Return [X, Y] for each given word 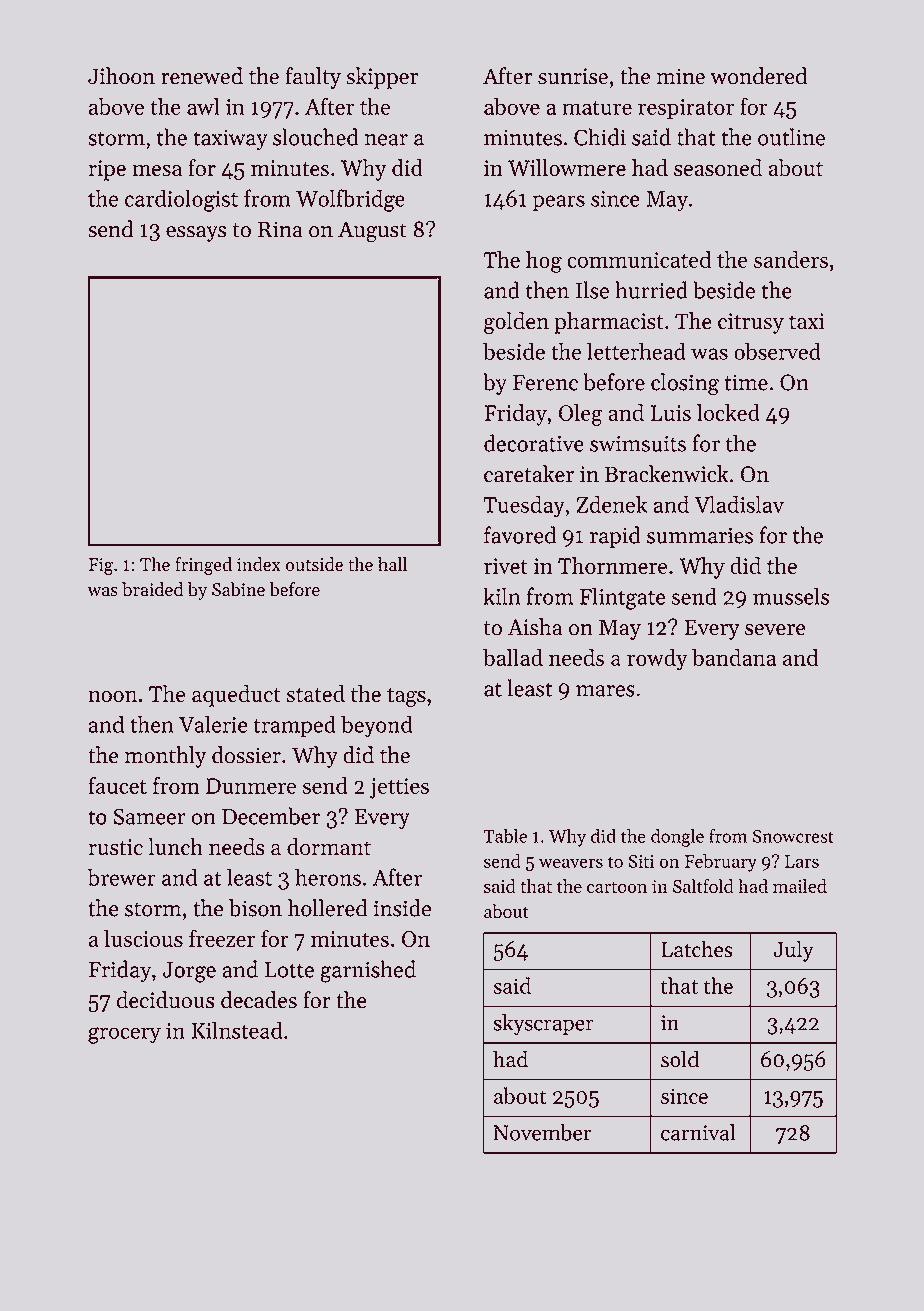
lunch [175, 847]
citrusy [751, 323]
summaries [700, 535]
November [543, 1132]
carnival [698, 1132]
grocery [124, 1035]
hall [392, 564]
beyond [376, 726]
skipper [382, 78]
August [372, 232]
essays [196, 234]
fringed [203, 566]
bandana [734, 657]
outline [791, 137]
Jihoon [121, 76]
